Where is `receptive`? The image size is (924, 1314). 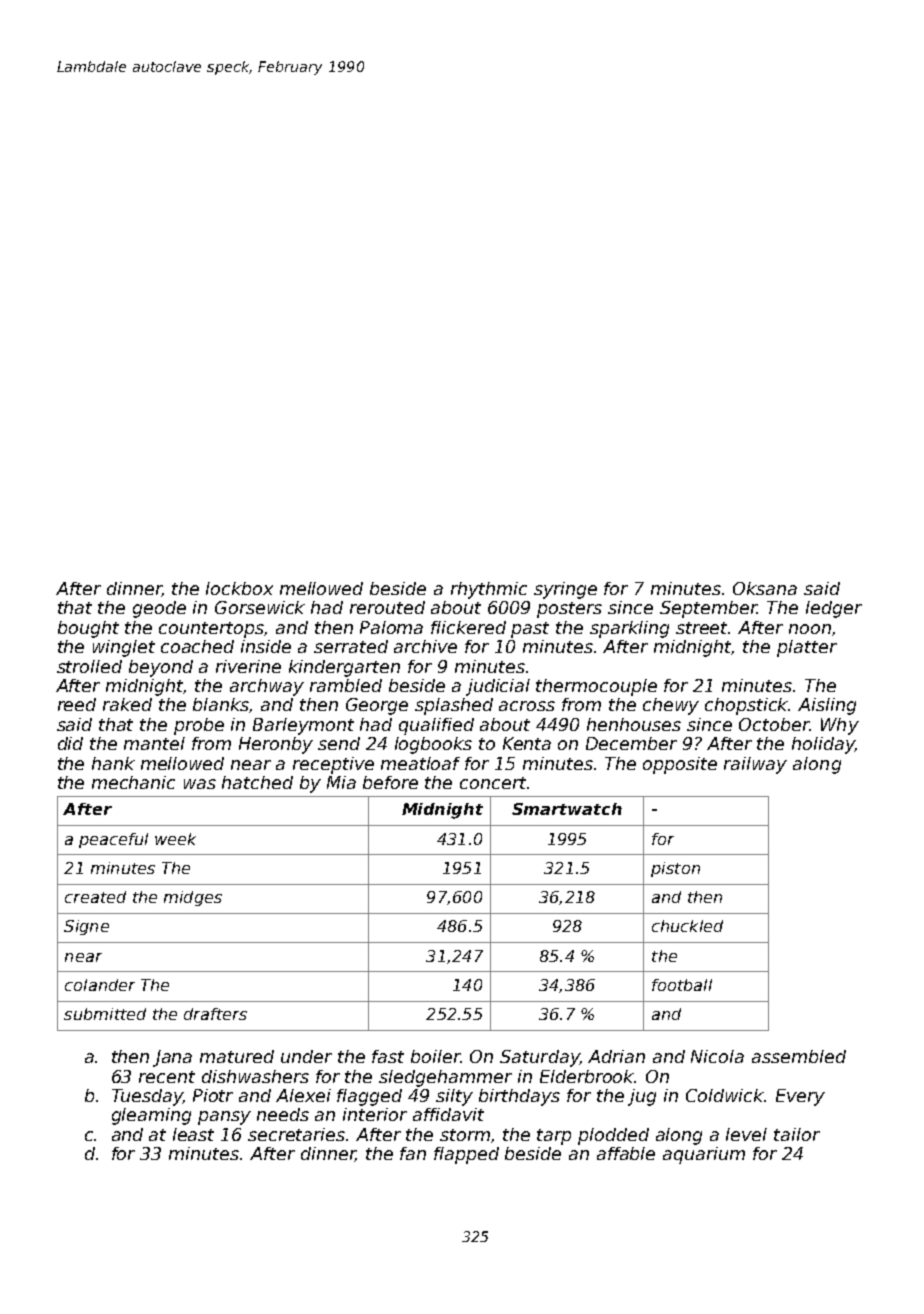
receptive is located at coordinates (333, 765).
